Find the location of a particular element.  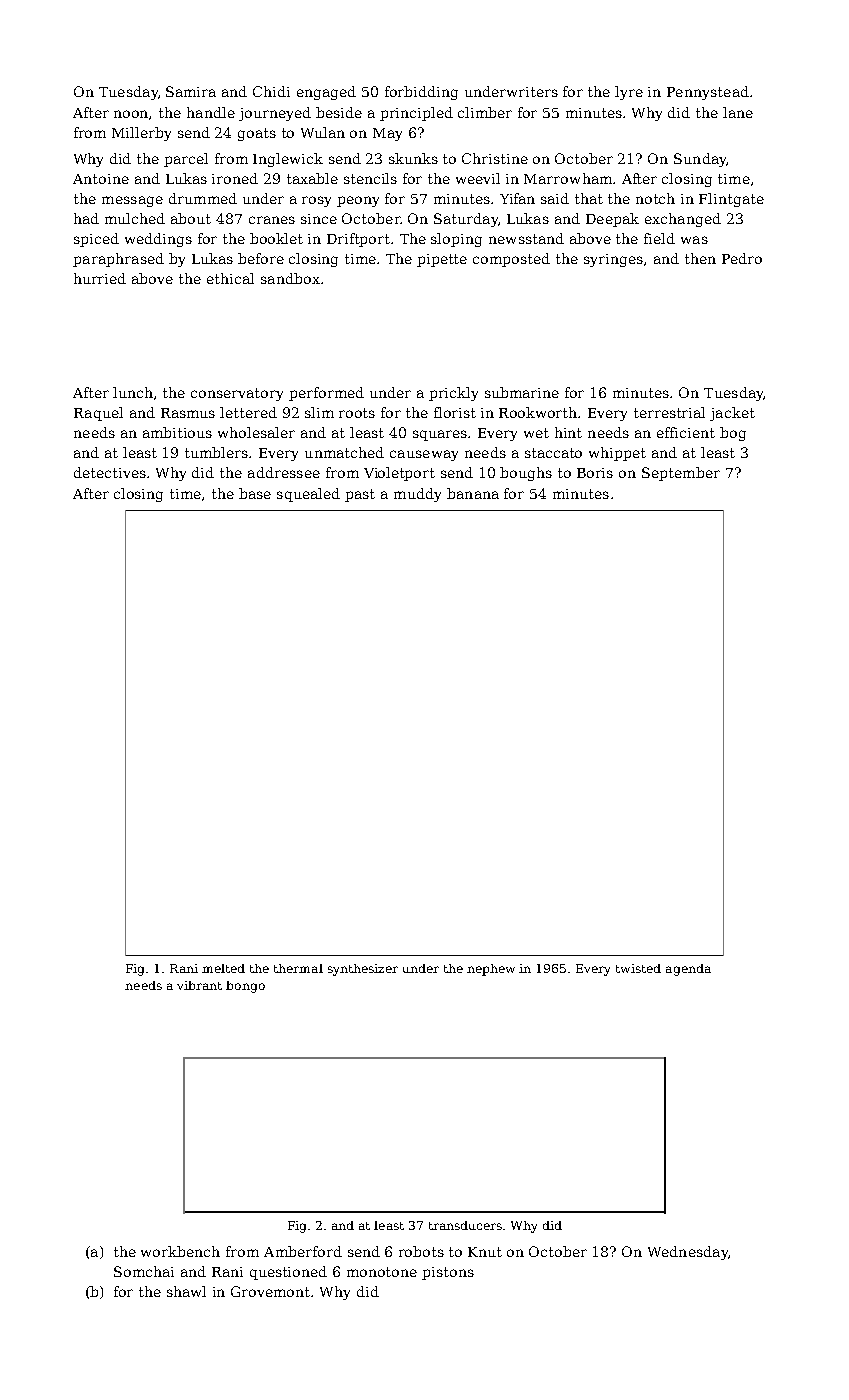

workbench is located at coordinates (180, 1251).
